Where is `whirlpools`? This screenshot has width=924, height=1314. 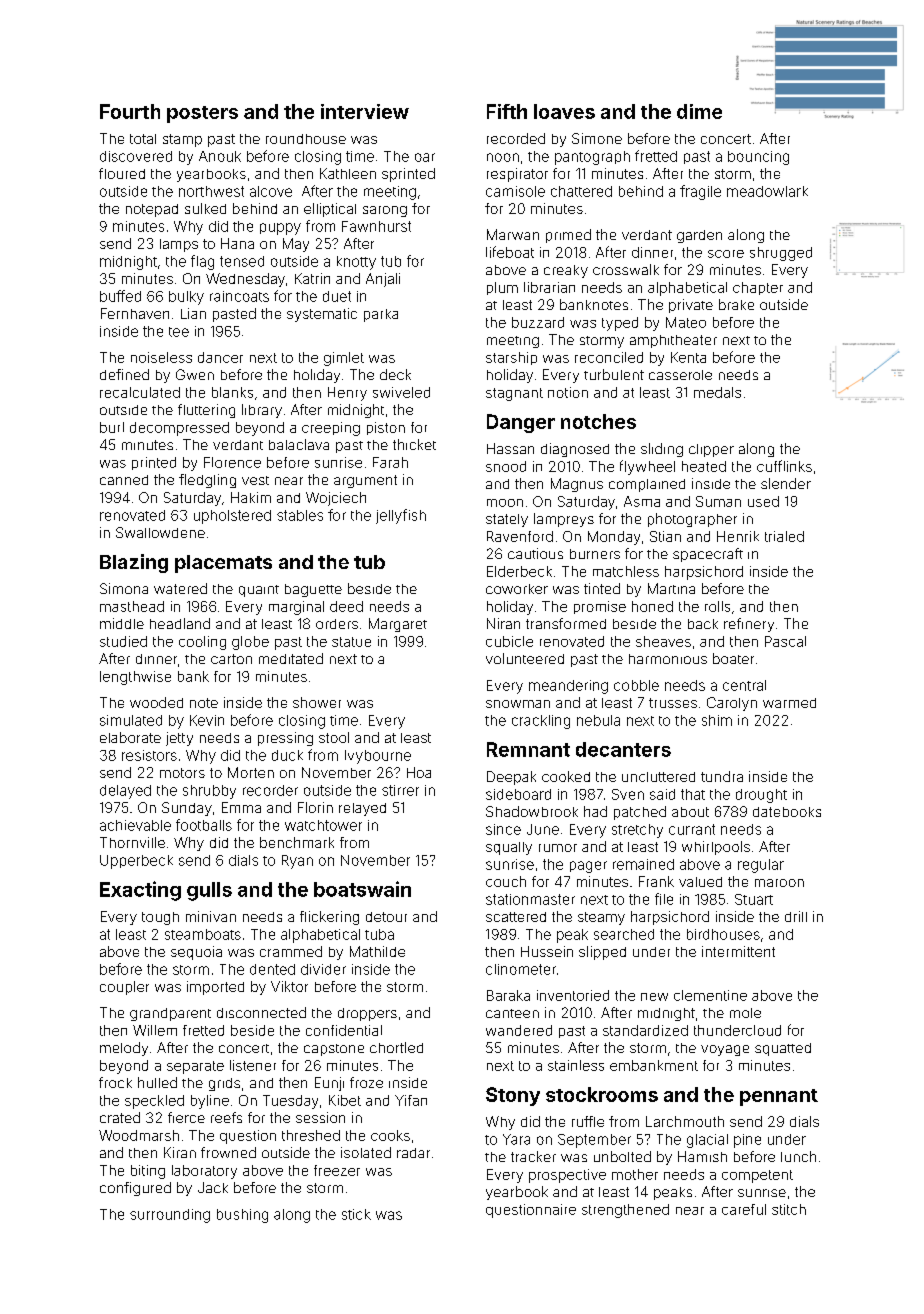
whirlpools is located at coordinates (716, 848).
